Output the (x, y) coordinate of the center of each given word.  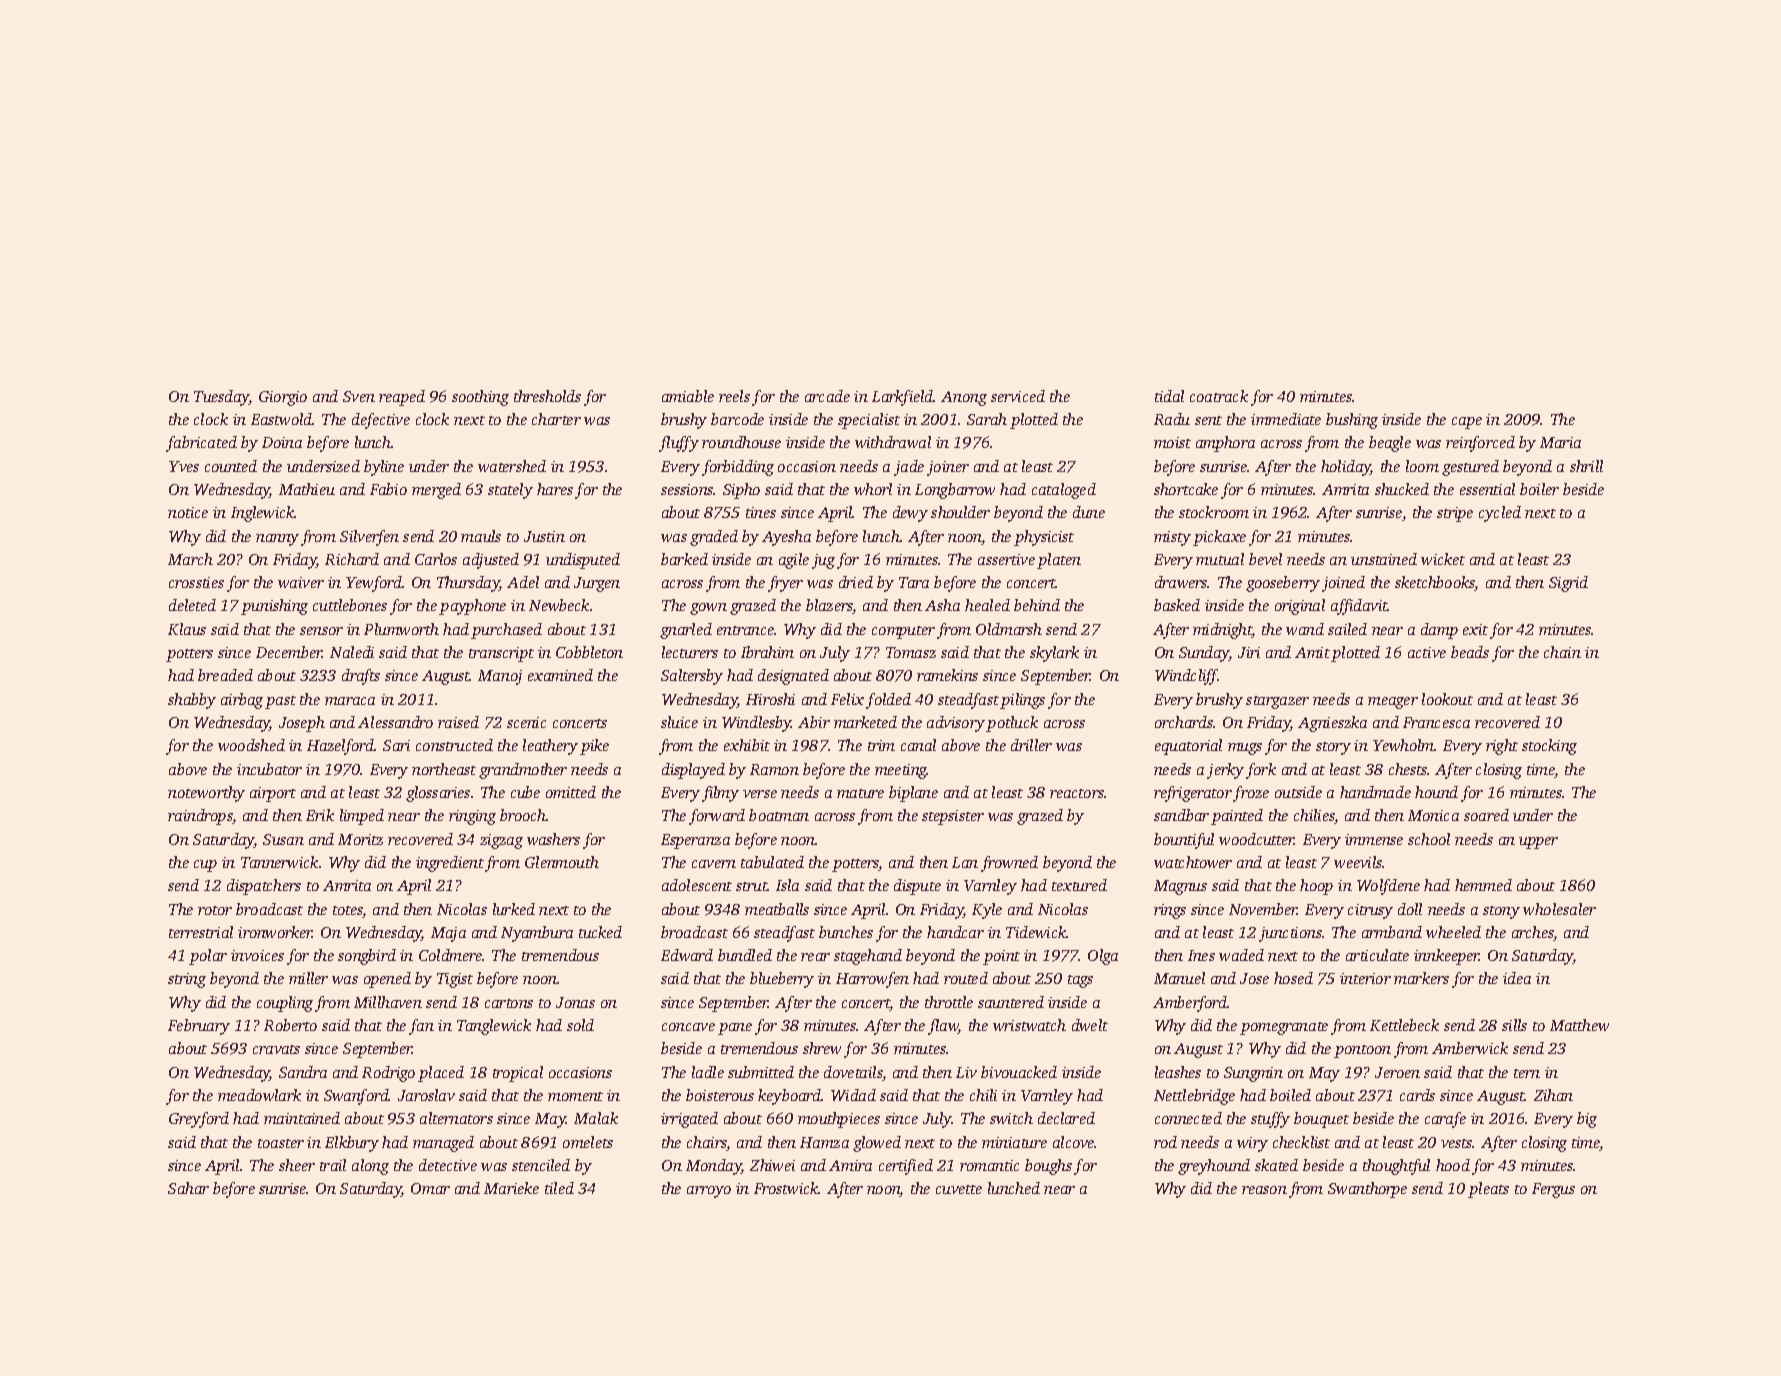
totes (348, 912)
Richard (352, 559)
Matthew (1579, 1025)
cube (525, 792)
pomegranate (1284, 1028)
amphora (1225, 444)
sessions (687, 489)
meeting (901, 771)
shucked (1402, 489)
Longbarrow (955, 491)
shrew (822, 1048)
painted (1237, 817)
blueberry (782, 980)
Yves (184, 466)
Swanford (356, 1097)
